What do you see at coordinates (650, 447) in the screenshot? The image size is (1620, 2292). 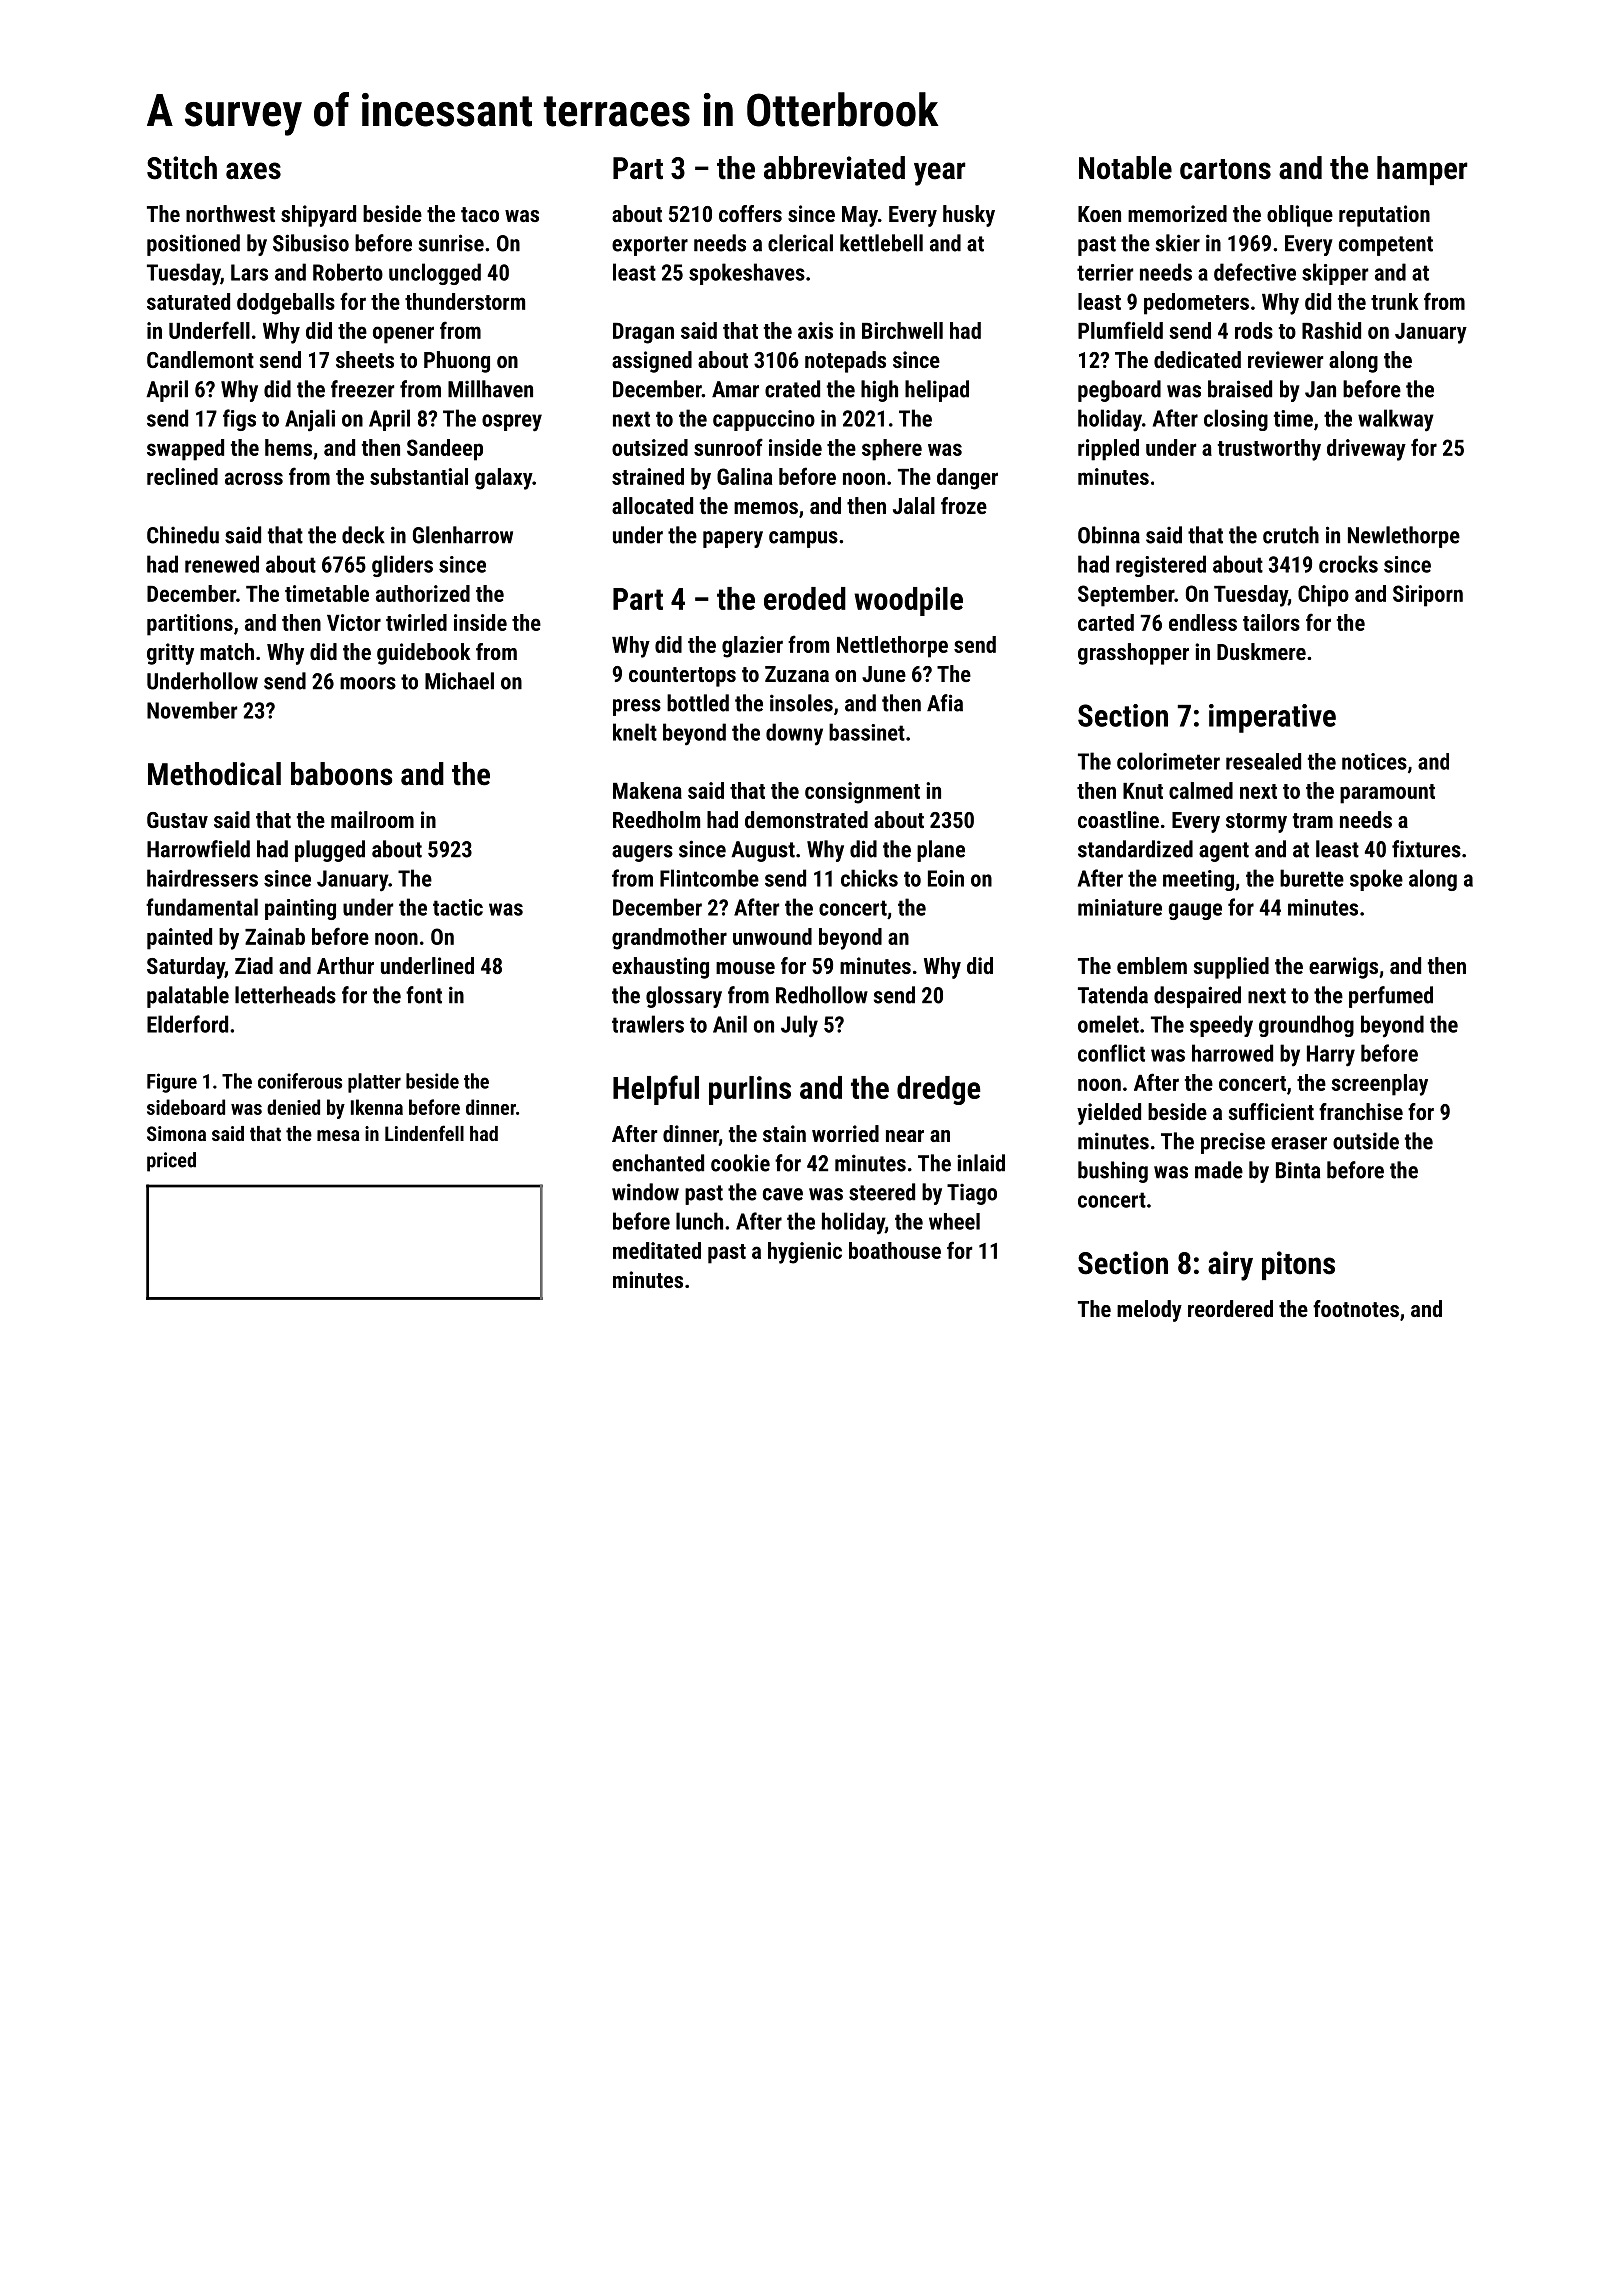 I see `outsized` at bounding box center [650, 447].
